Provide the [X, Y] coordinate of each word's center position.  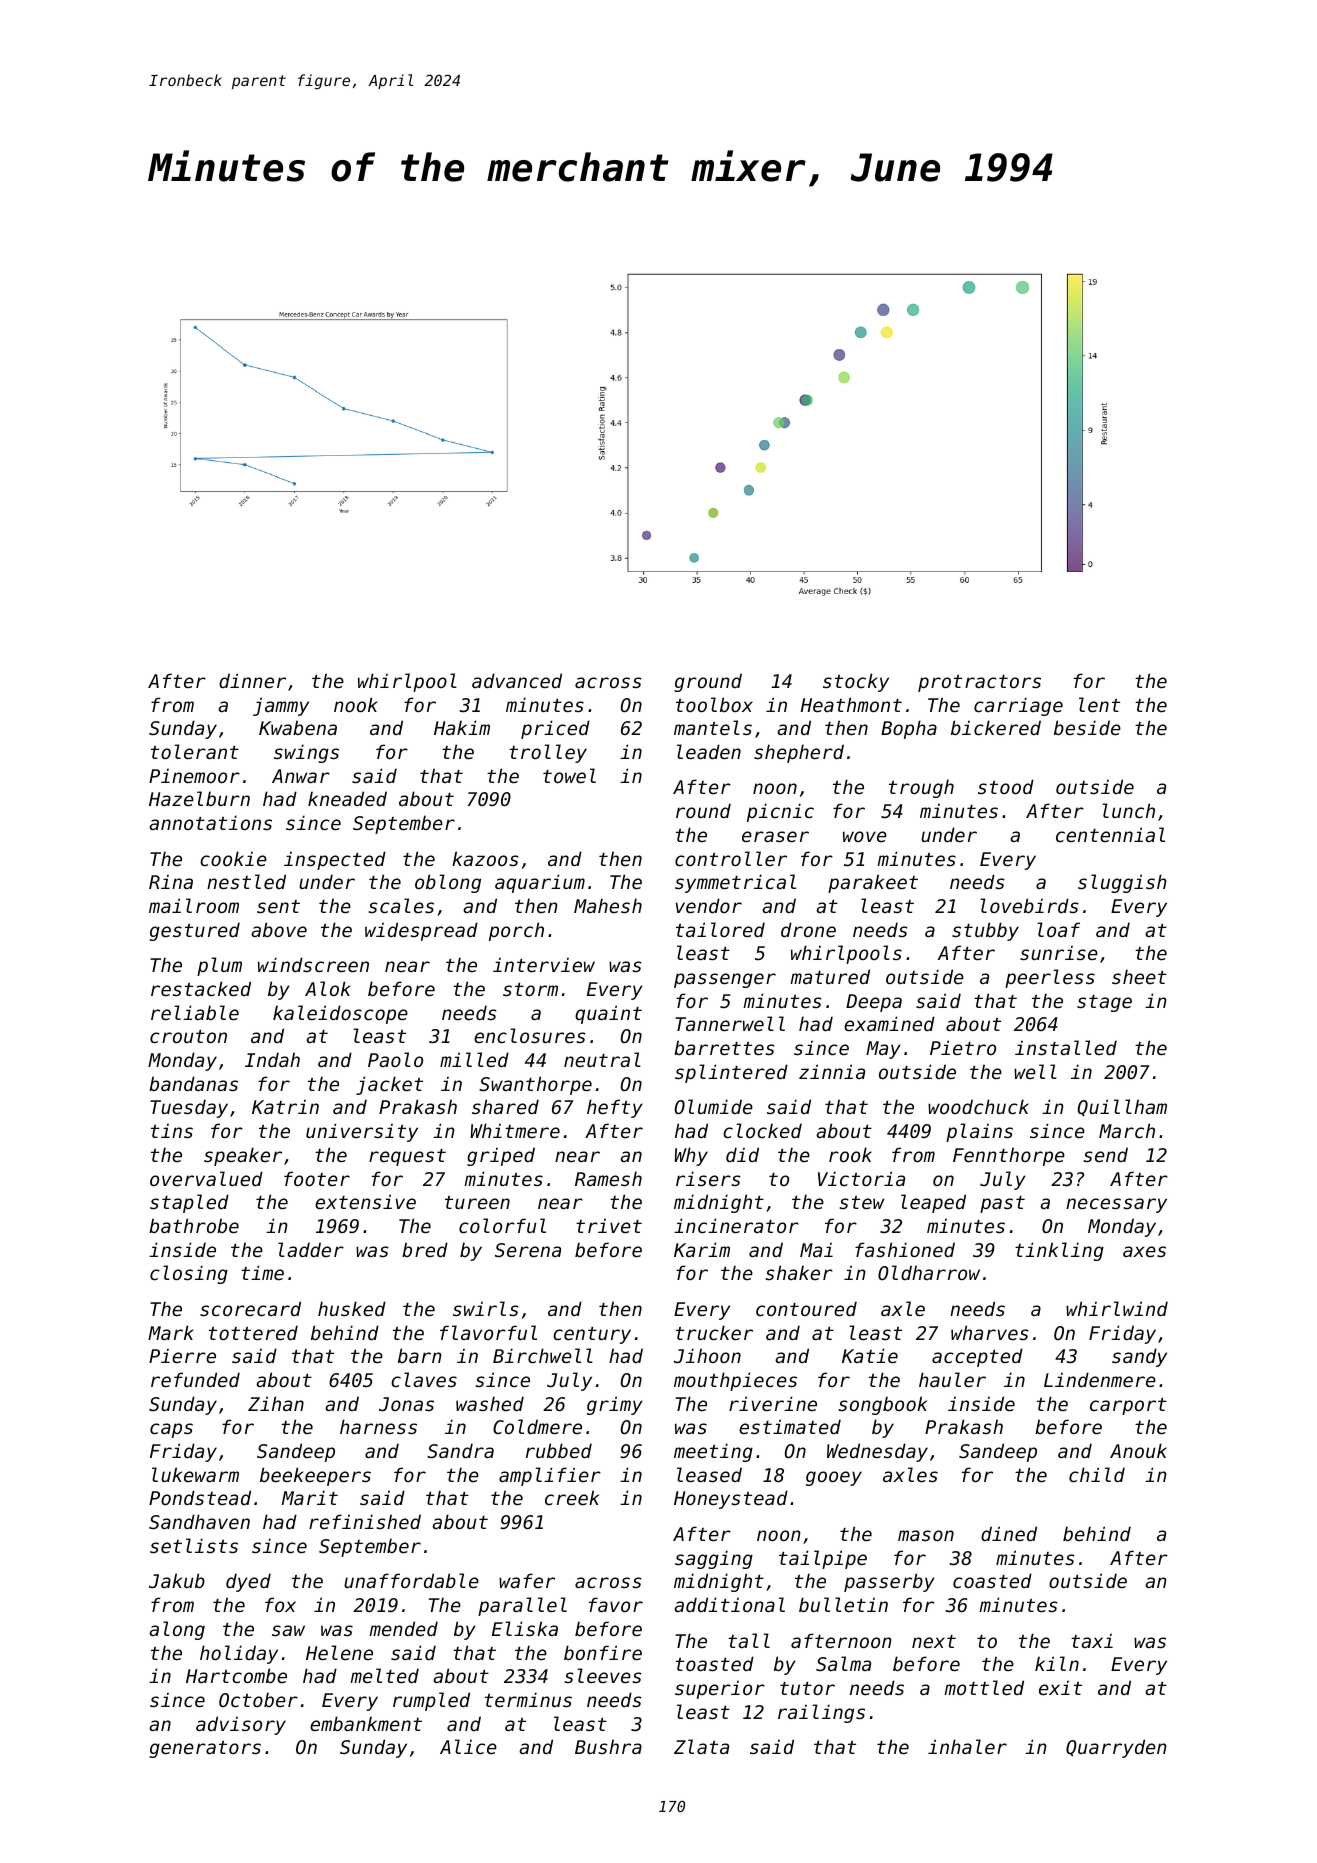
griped [501, 1156]
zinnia [832, 1071]
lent [1099, 704]
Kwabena [298, 727]
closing [189, 1274]
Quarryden [1116, 1748]
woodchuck [978, 1106]
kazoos [485, 858]
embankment [366, 1723]
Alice [468, 1746]
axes [1144, 1251]
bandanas [193, 1083]
